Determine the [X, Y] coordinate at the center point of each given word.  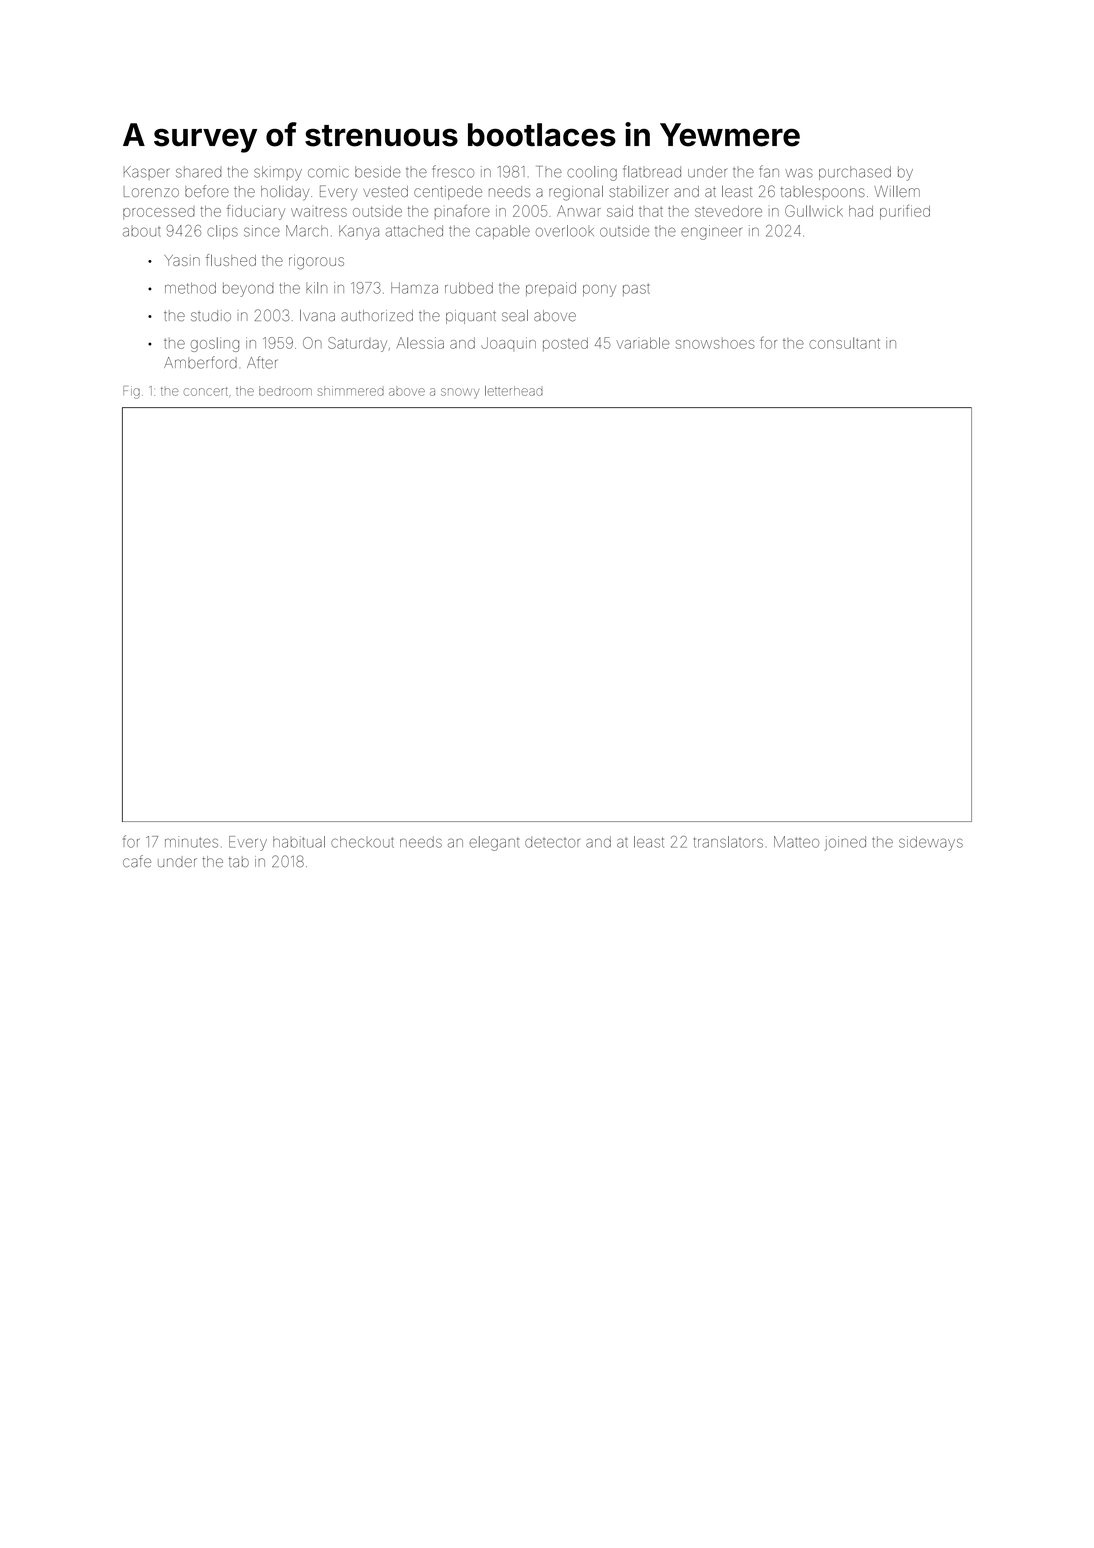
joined [845, 843]
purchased [855, 173]
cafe [137, 861]
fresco [453, 171]
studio [211, 315]
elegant [494, 843]
